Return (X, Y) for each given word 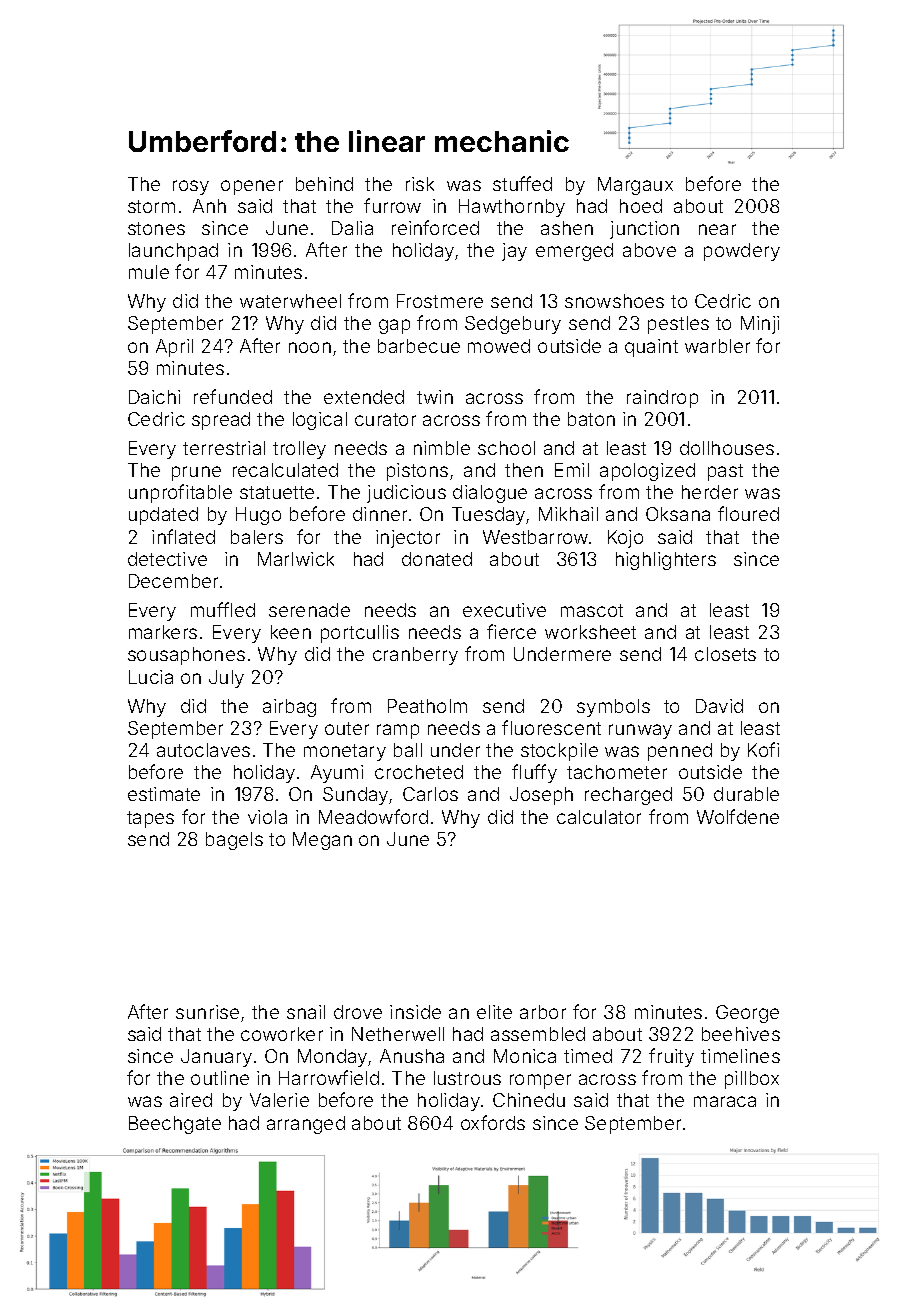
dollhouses (727, 448)
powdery (742, 252)
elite (494, 1012)
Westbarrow (535, 537)
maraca (725, 1101)
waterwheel (290, 301)
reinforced (435, 227)
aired (191, 1100)
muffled (223, 609)
